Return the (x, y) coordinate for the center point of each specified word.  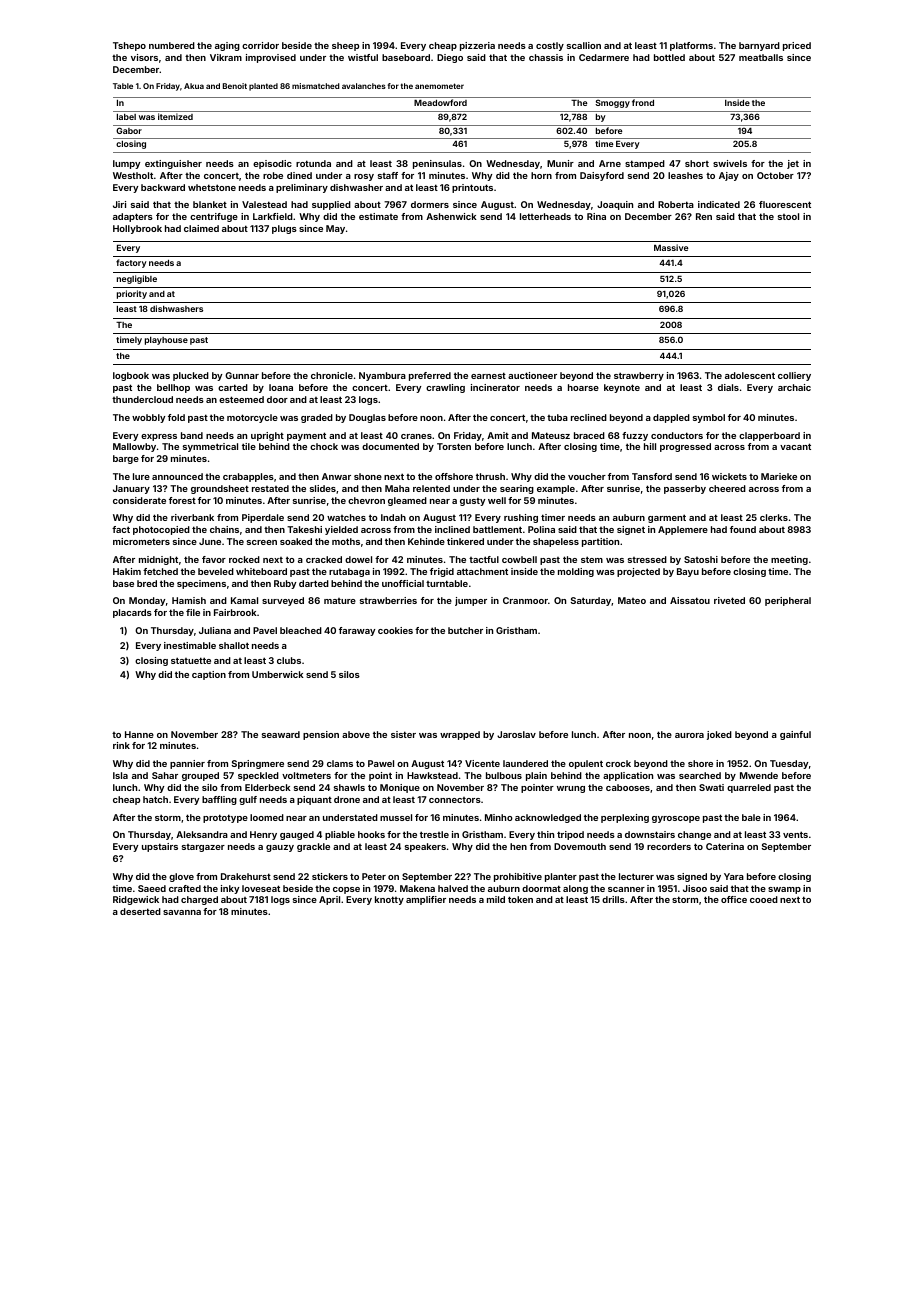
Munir (560, 163)
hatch (155, 799)
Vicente (482, 763)
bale (751, 817)
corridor (260, 45)
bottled (669, 57)
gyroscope (676, 819)
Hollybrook (137, 229)
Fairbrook (235, 612)
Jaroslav (516, 734)
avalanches (364, 86)
